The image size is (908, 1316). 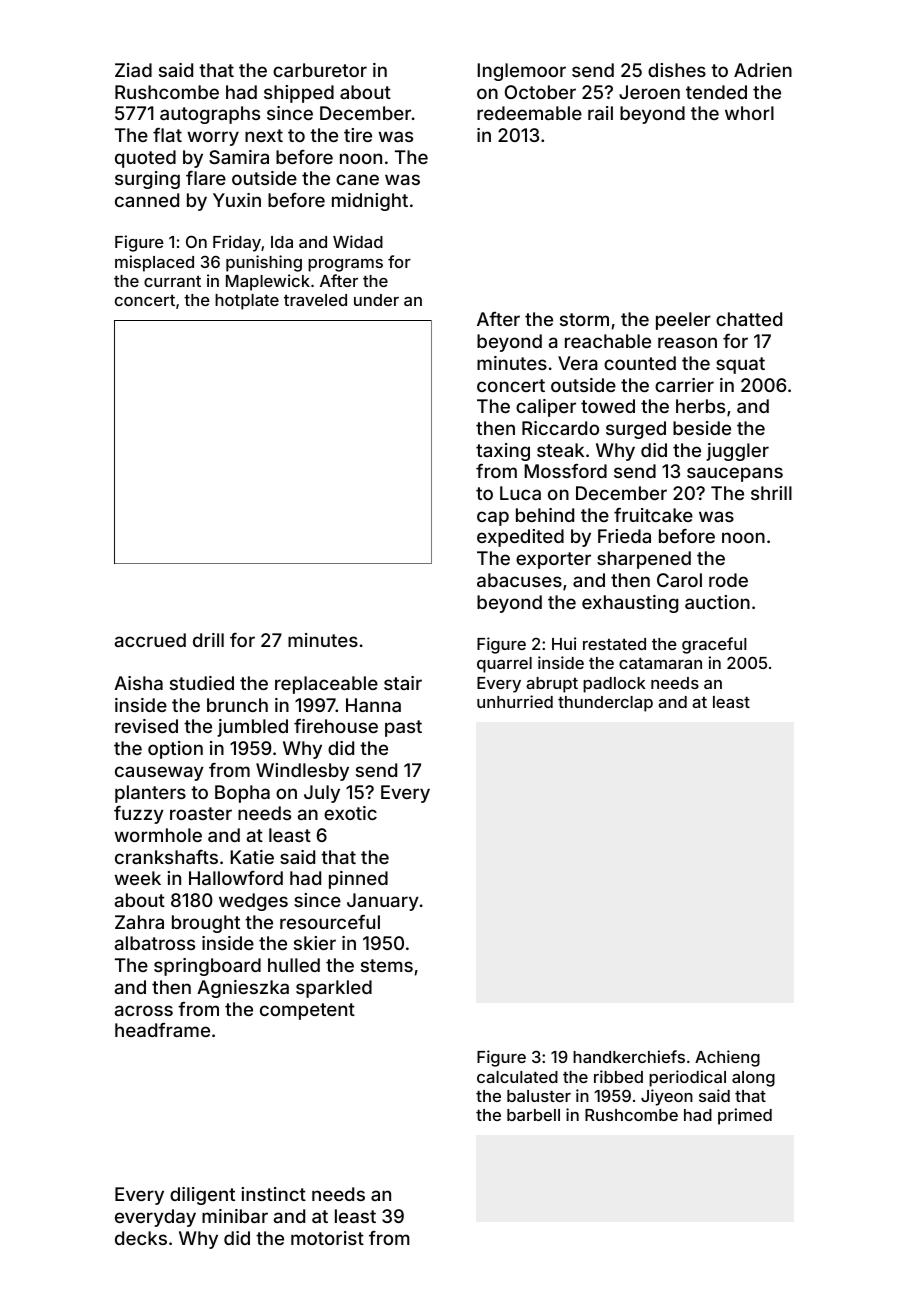 What do you see at coordinates (578, 363) in the page?
I see `Vera` at bounding box center [578, 363].
